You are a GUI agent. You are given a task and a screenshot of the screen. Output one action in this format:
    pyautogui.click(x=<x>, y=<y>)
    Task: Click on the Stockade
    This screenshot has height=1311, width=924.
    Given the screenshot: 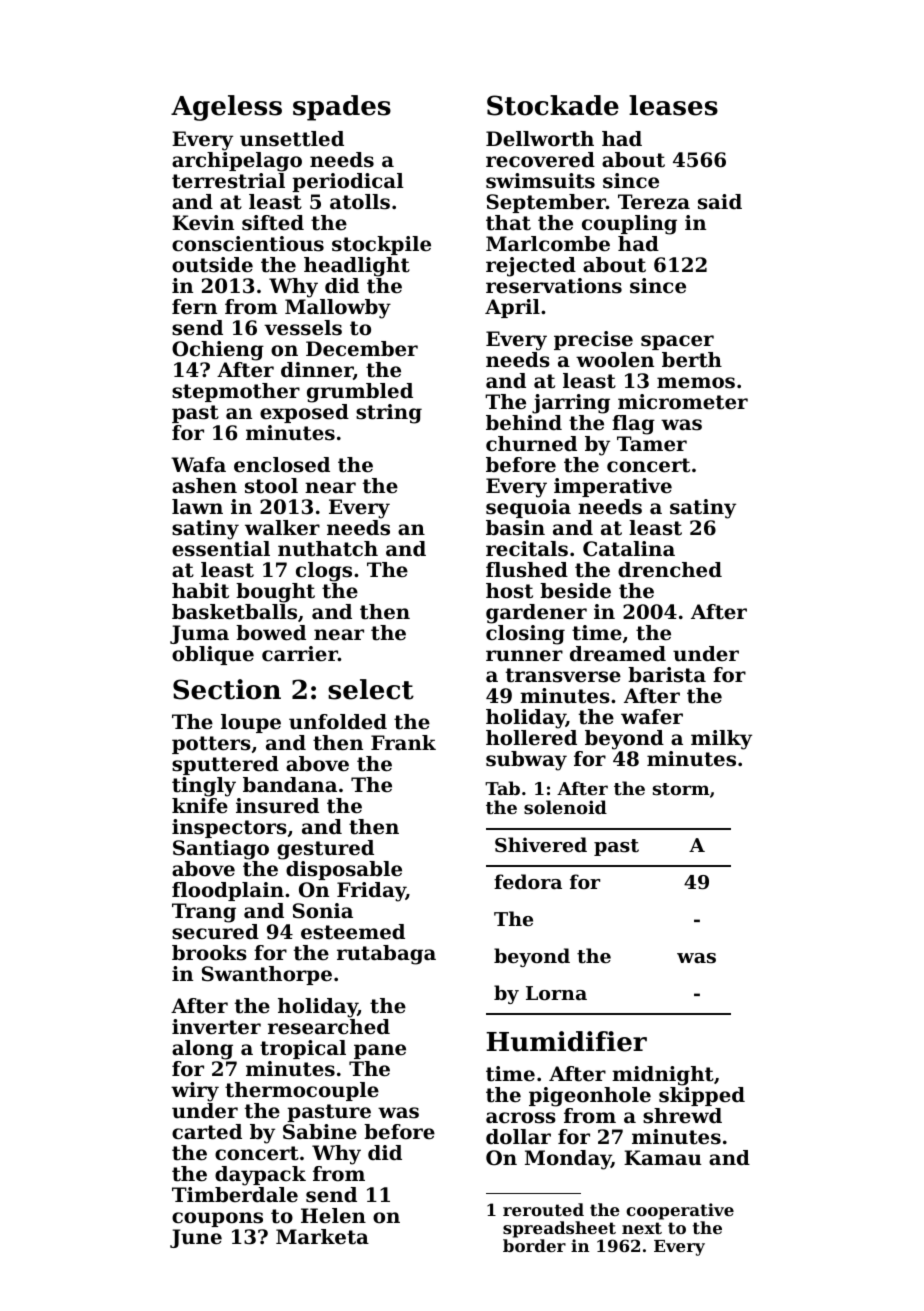 What is the action you would take?
    pyautogui.click(x=553, y=105)
